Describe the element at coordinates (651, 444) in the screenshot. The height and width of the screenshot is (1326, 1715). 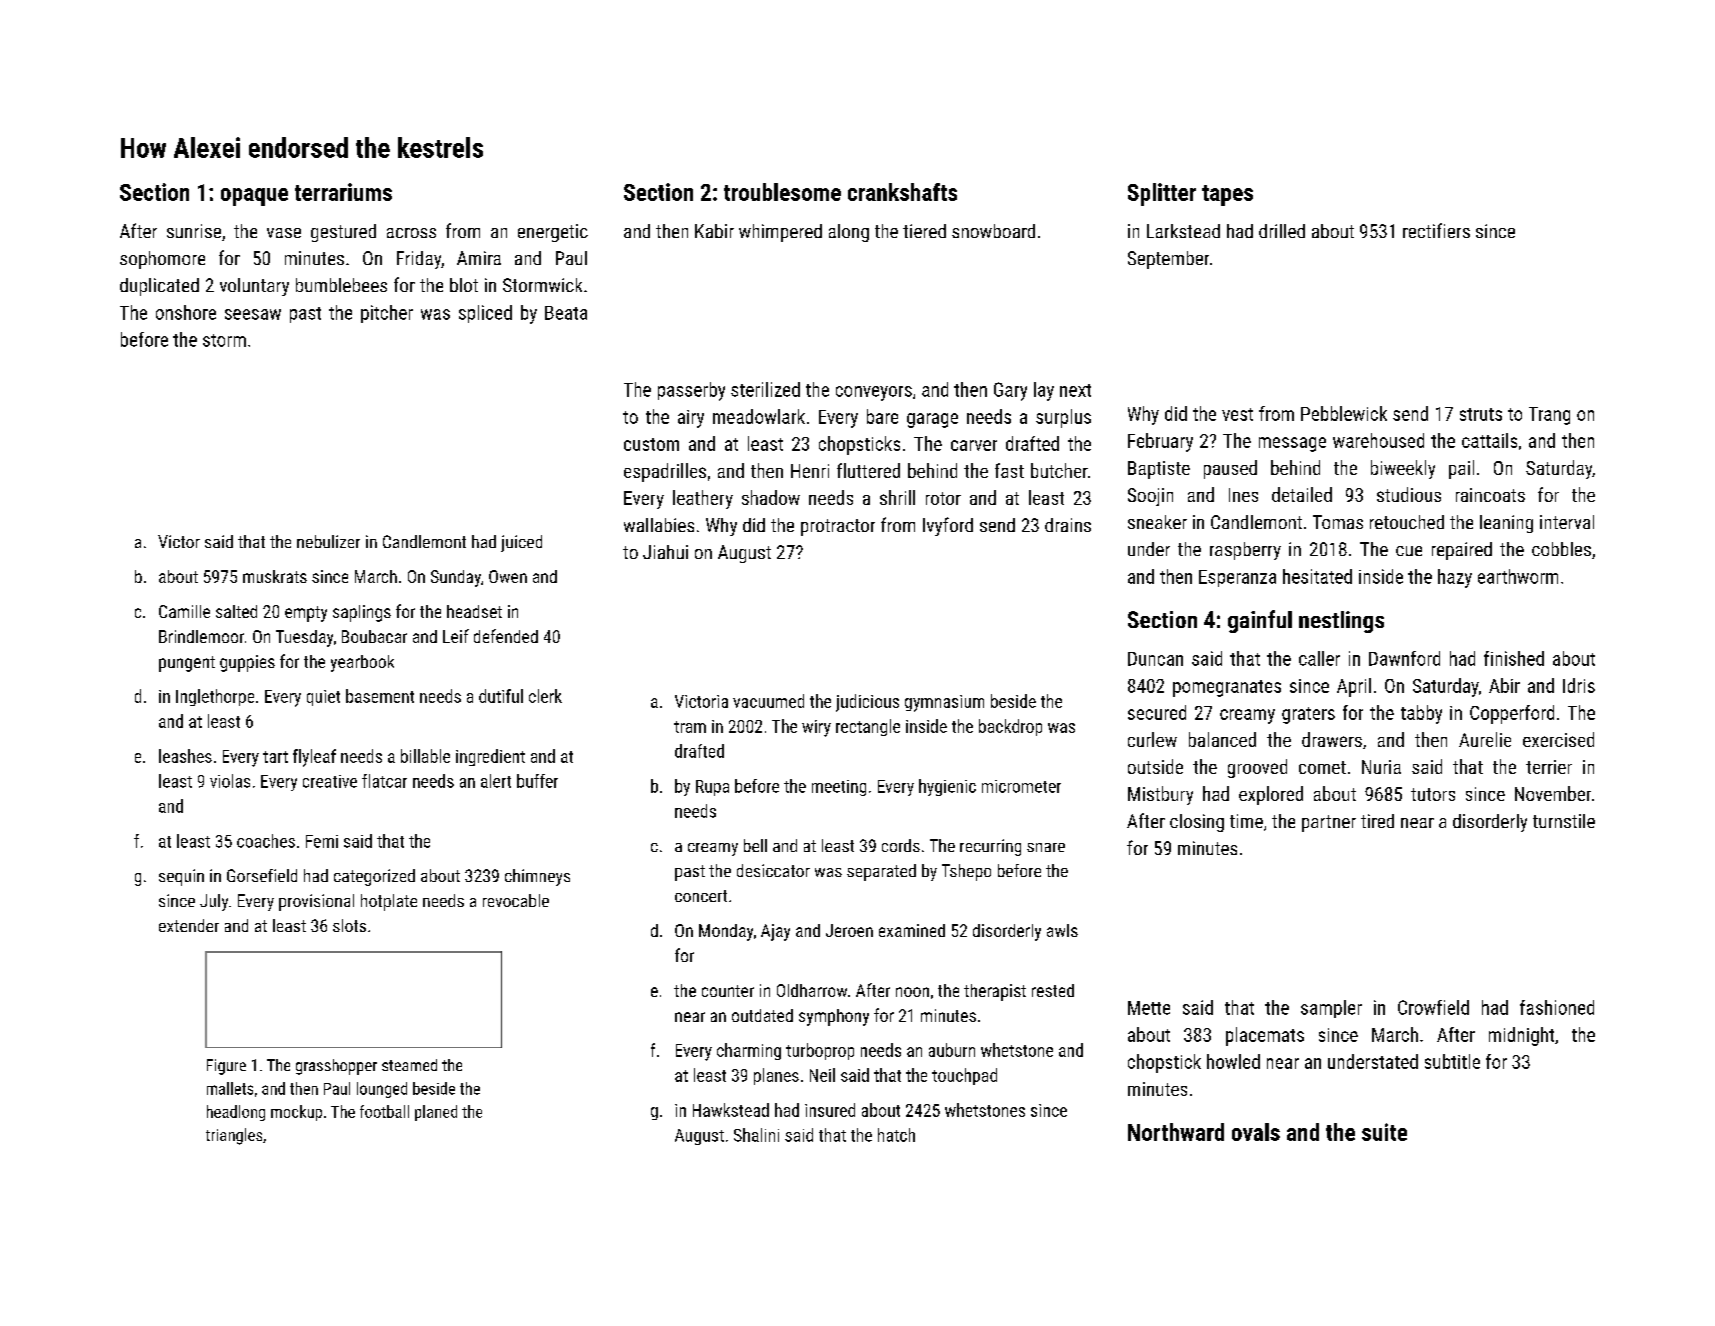
I see `custom` at that location.
